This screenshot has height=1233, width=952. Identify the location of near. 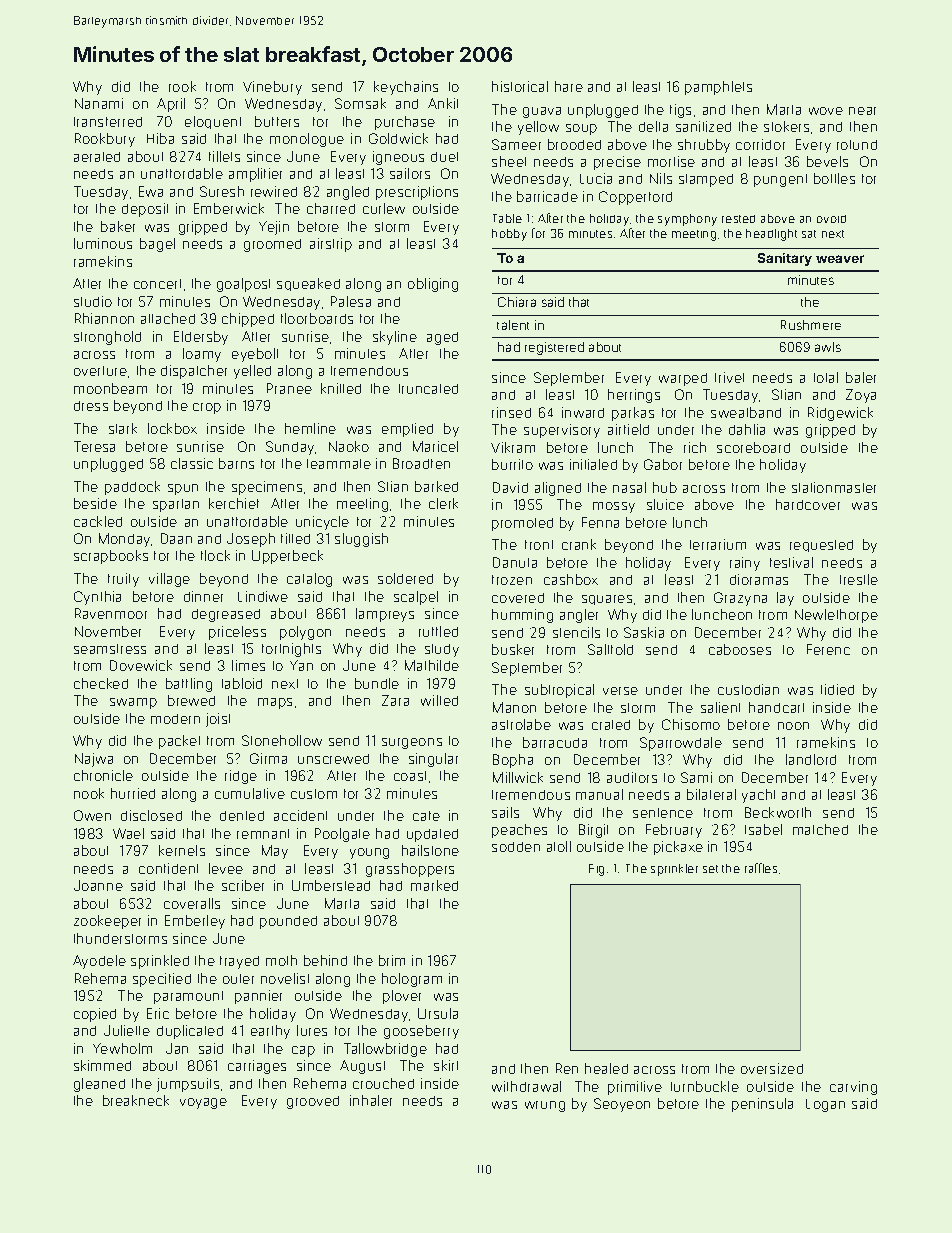
(862, 111).
